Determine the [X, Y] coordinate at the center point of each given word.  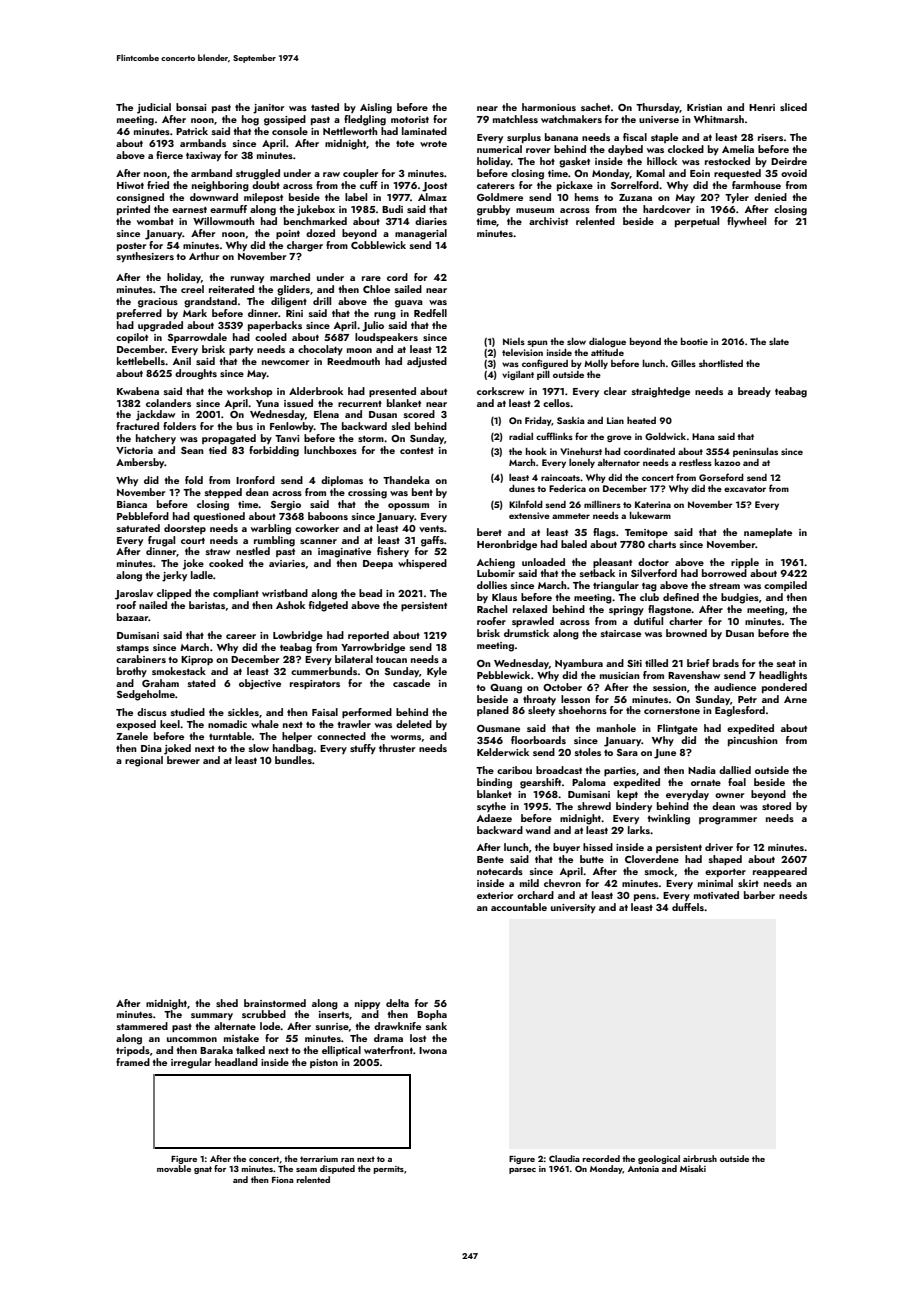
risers [770, 137]
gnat [203, 1170]
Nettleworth [350, 131]
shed [227, 1003]
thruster [397, 748]
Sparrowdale [197, 338]
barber [759, 895]
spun [537, 343]
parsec [522, 1171]
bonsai [191, 107]
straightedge [661, 392]
